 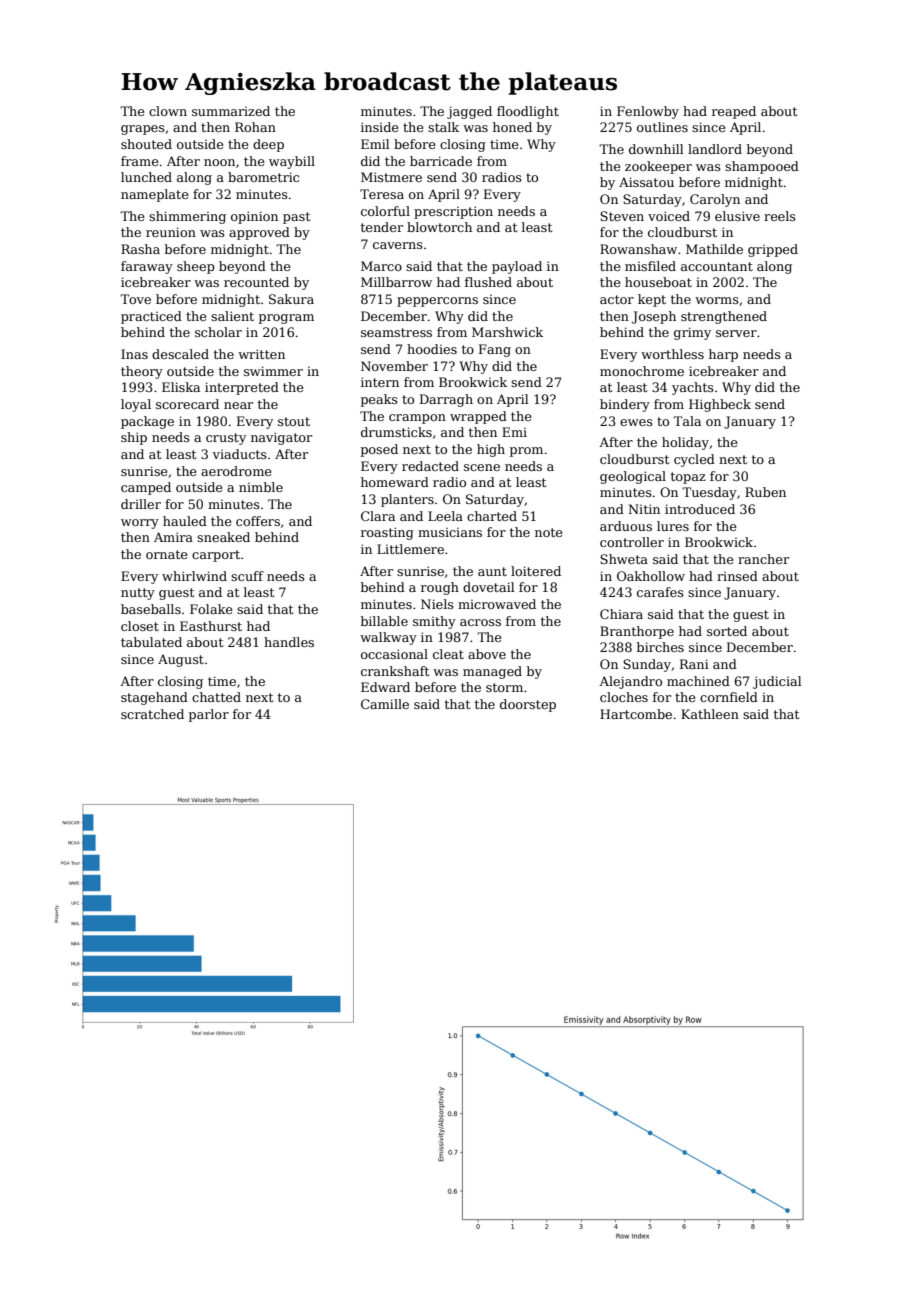 I want to click on yachts, so click(x=693, y=388).
